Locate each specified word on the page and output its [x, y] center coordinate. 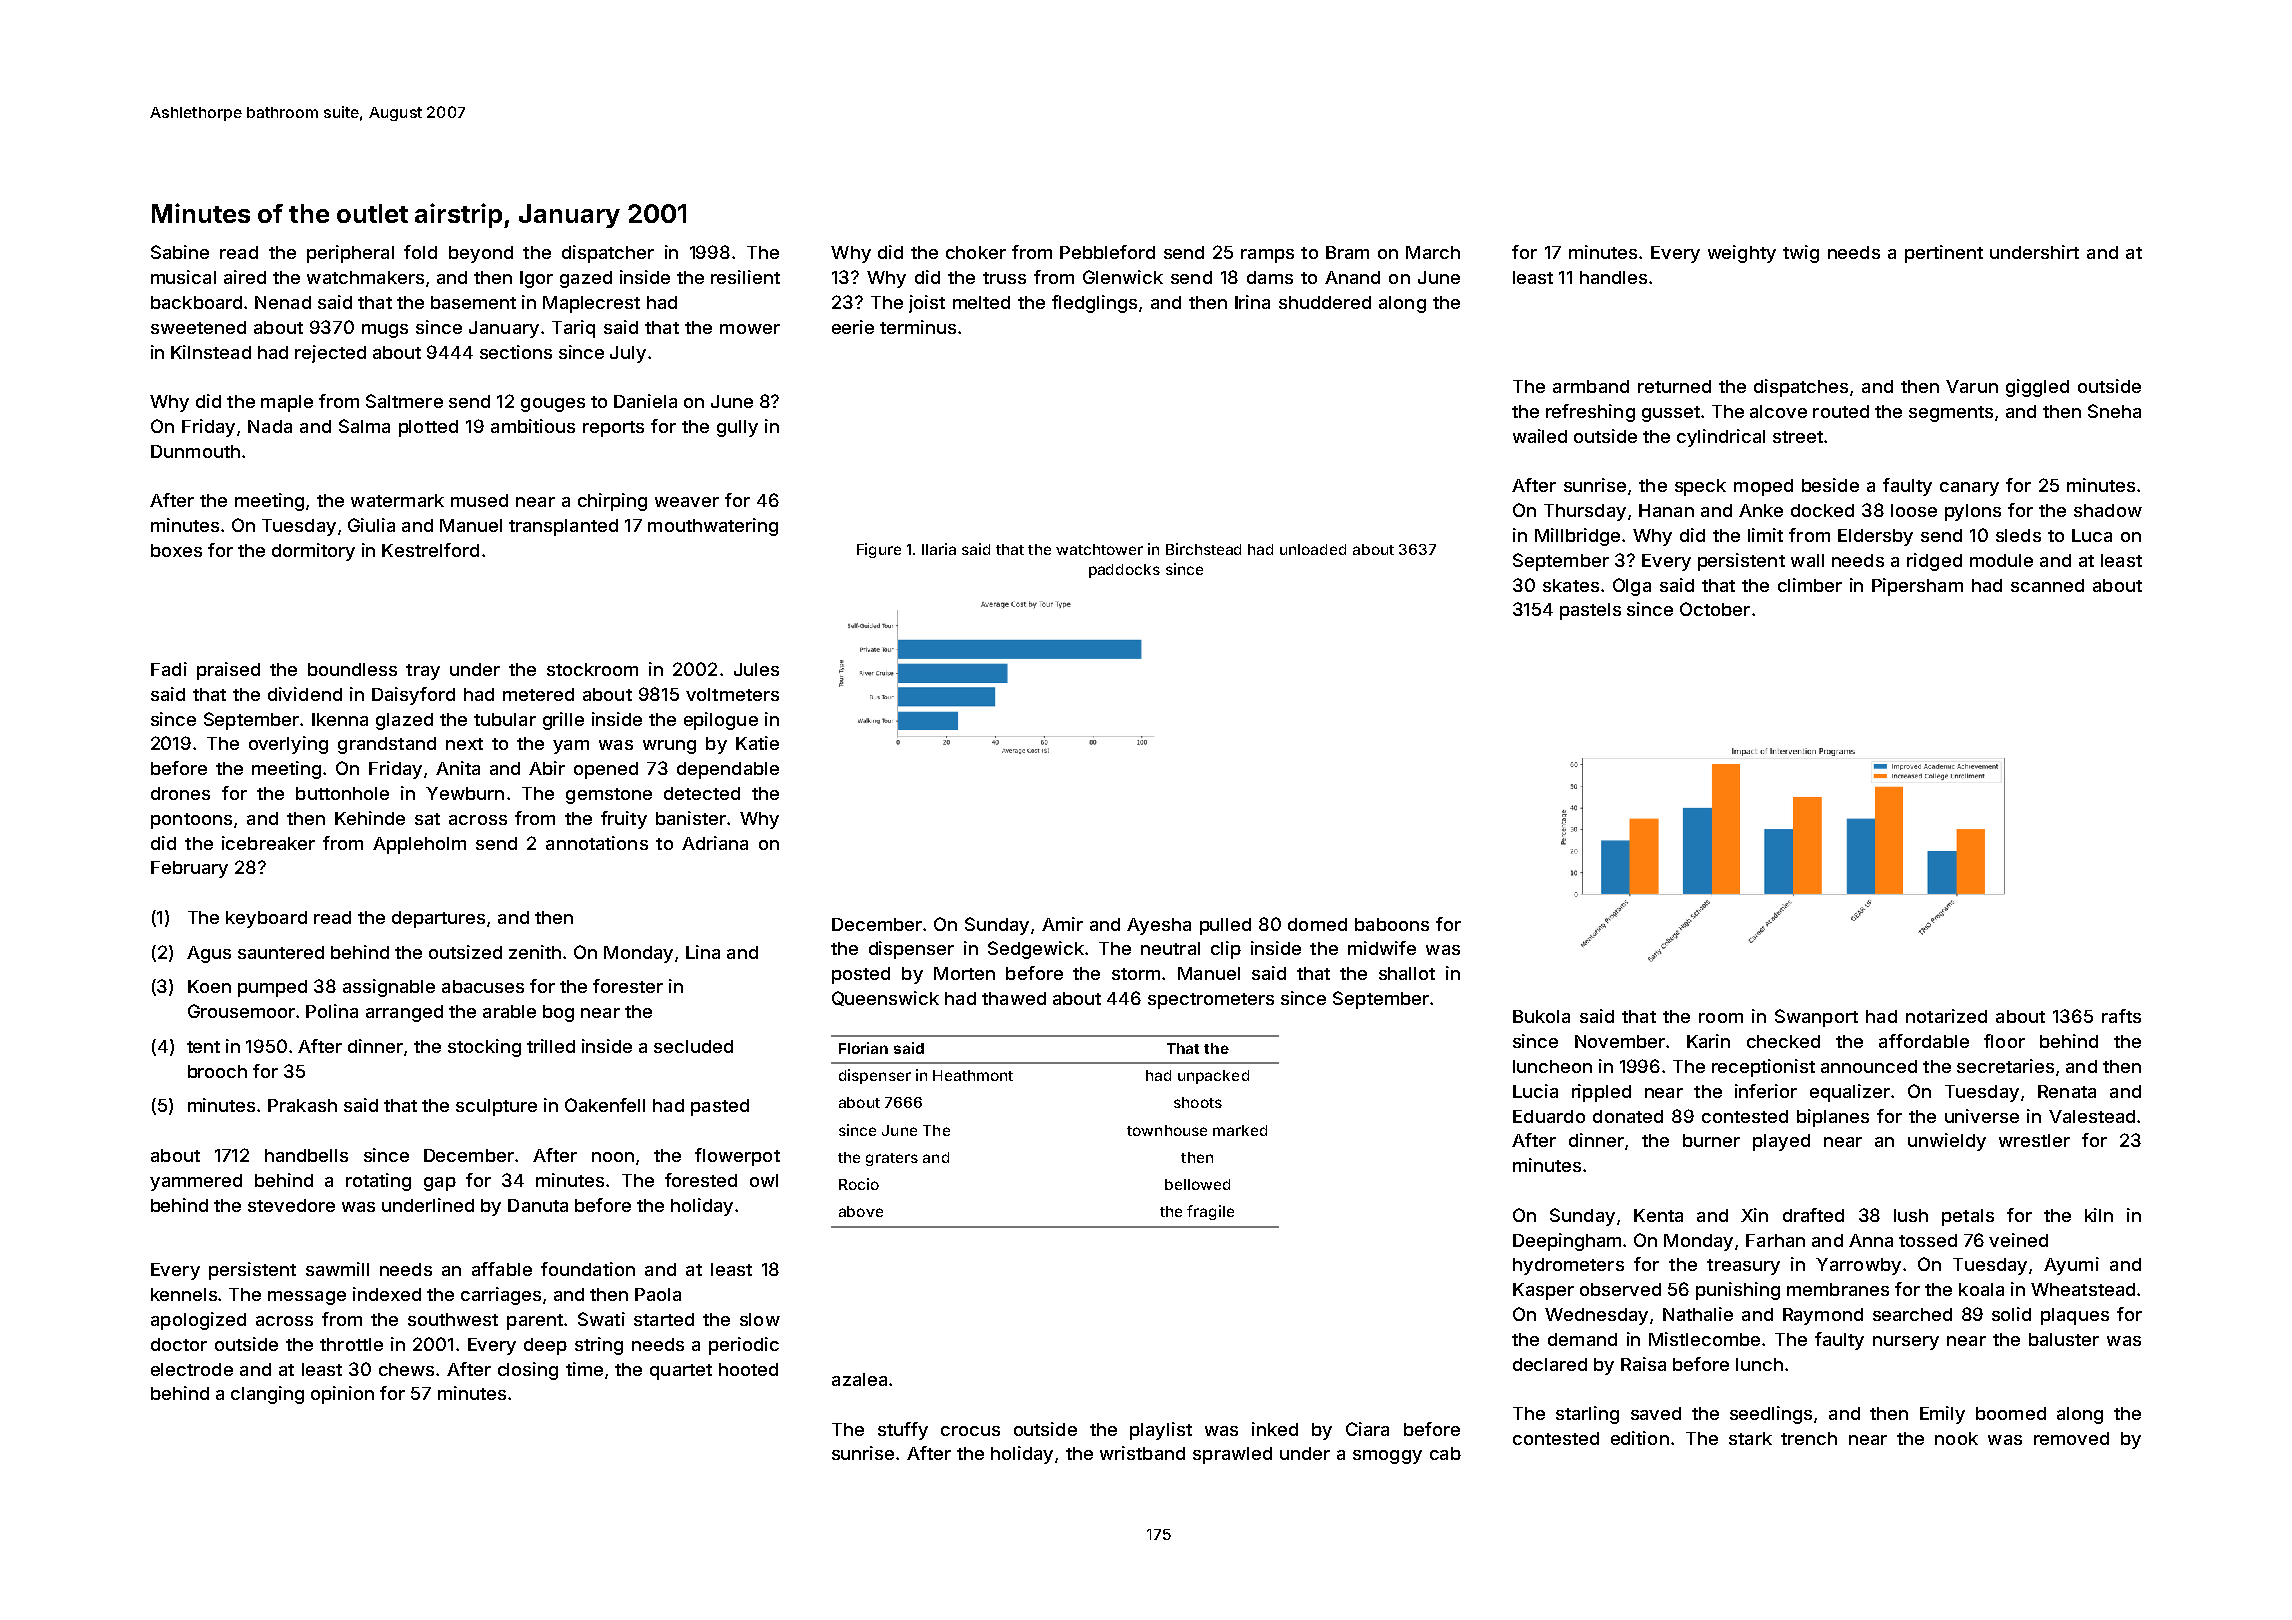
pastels [1590, 611]
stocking [484, 1048]
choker [976, 252]
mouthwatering [713, 527]
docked [1822, 510]
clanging [267, 1395]
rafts [2121, 1016]
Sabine [180, 252]
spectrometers [1211, 1001]
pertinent [1944, 254]
